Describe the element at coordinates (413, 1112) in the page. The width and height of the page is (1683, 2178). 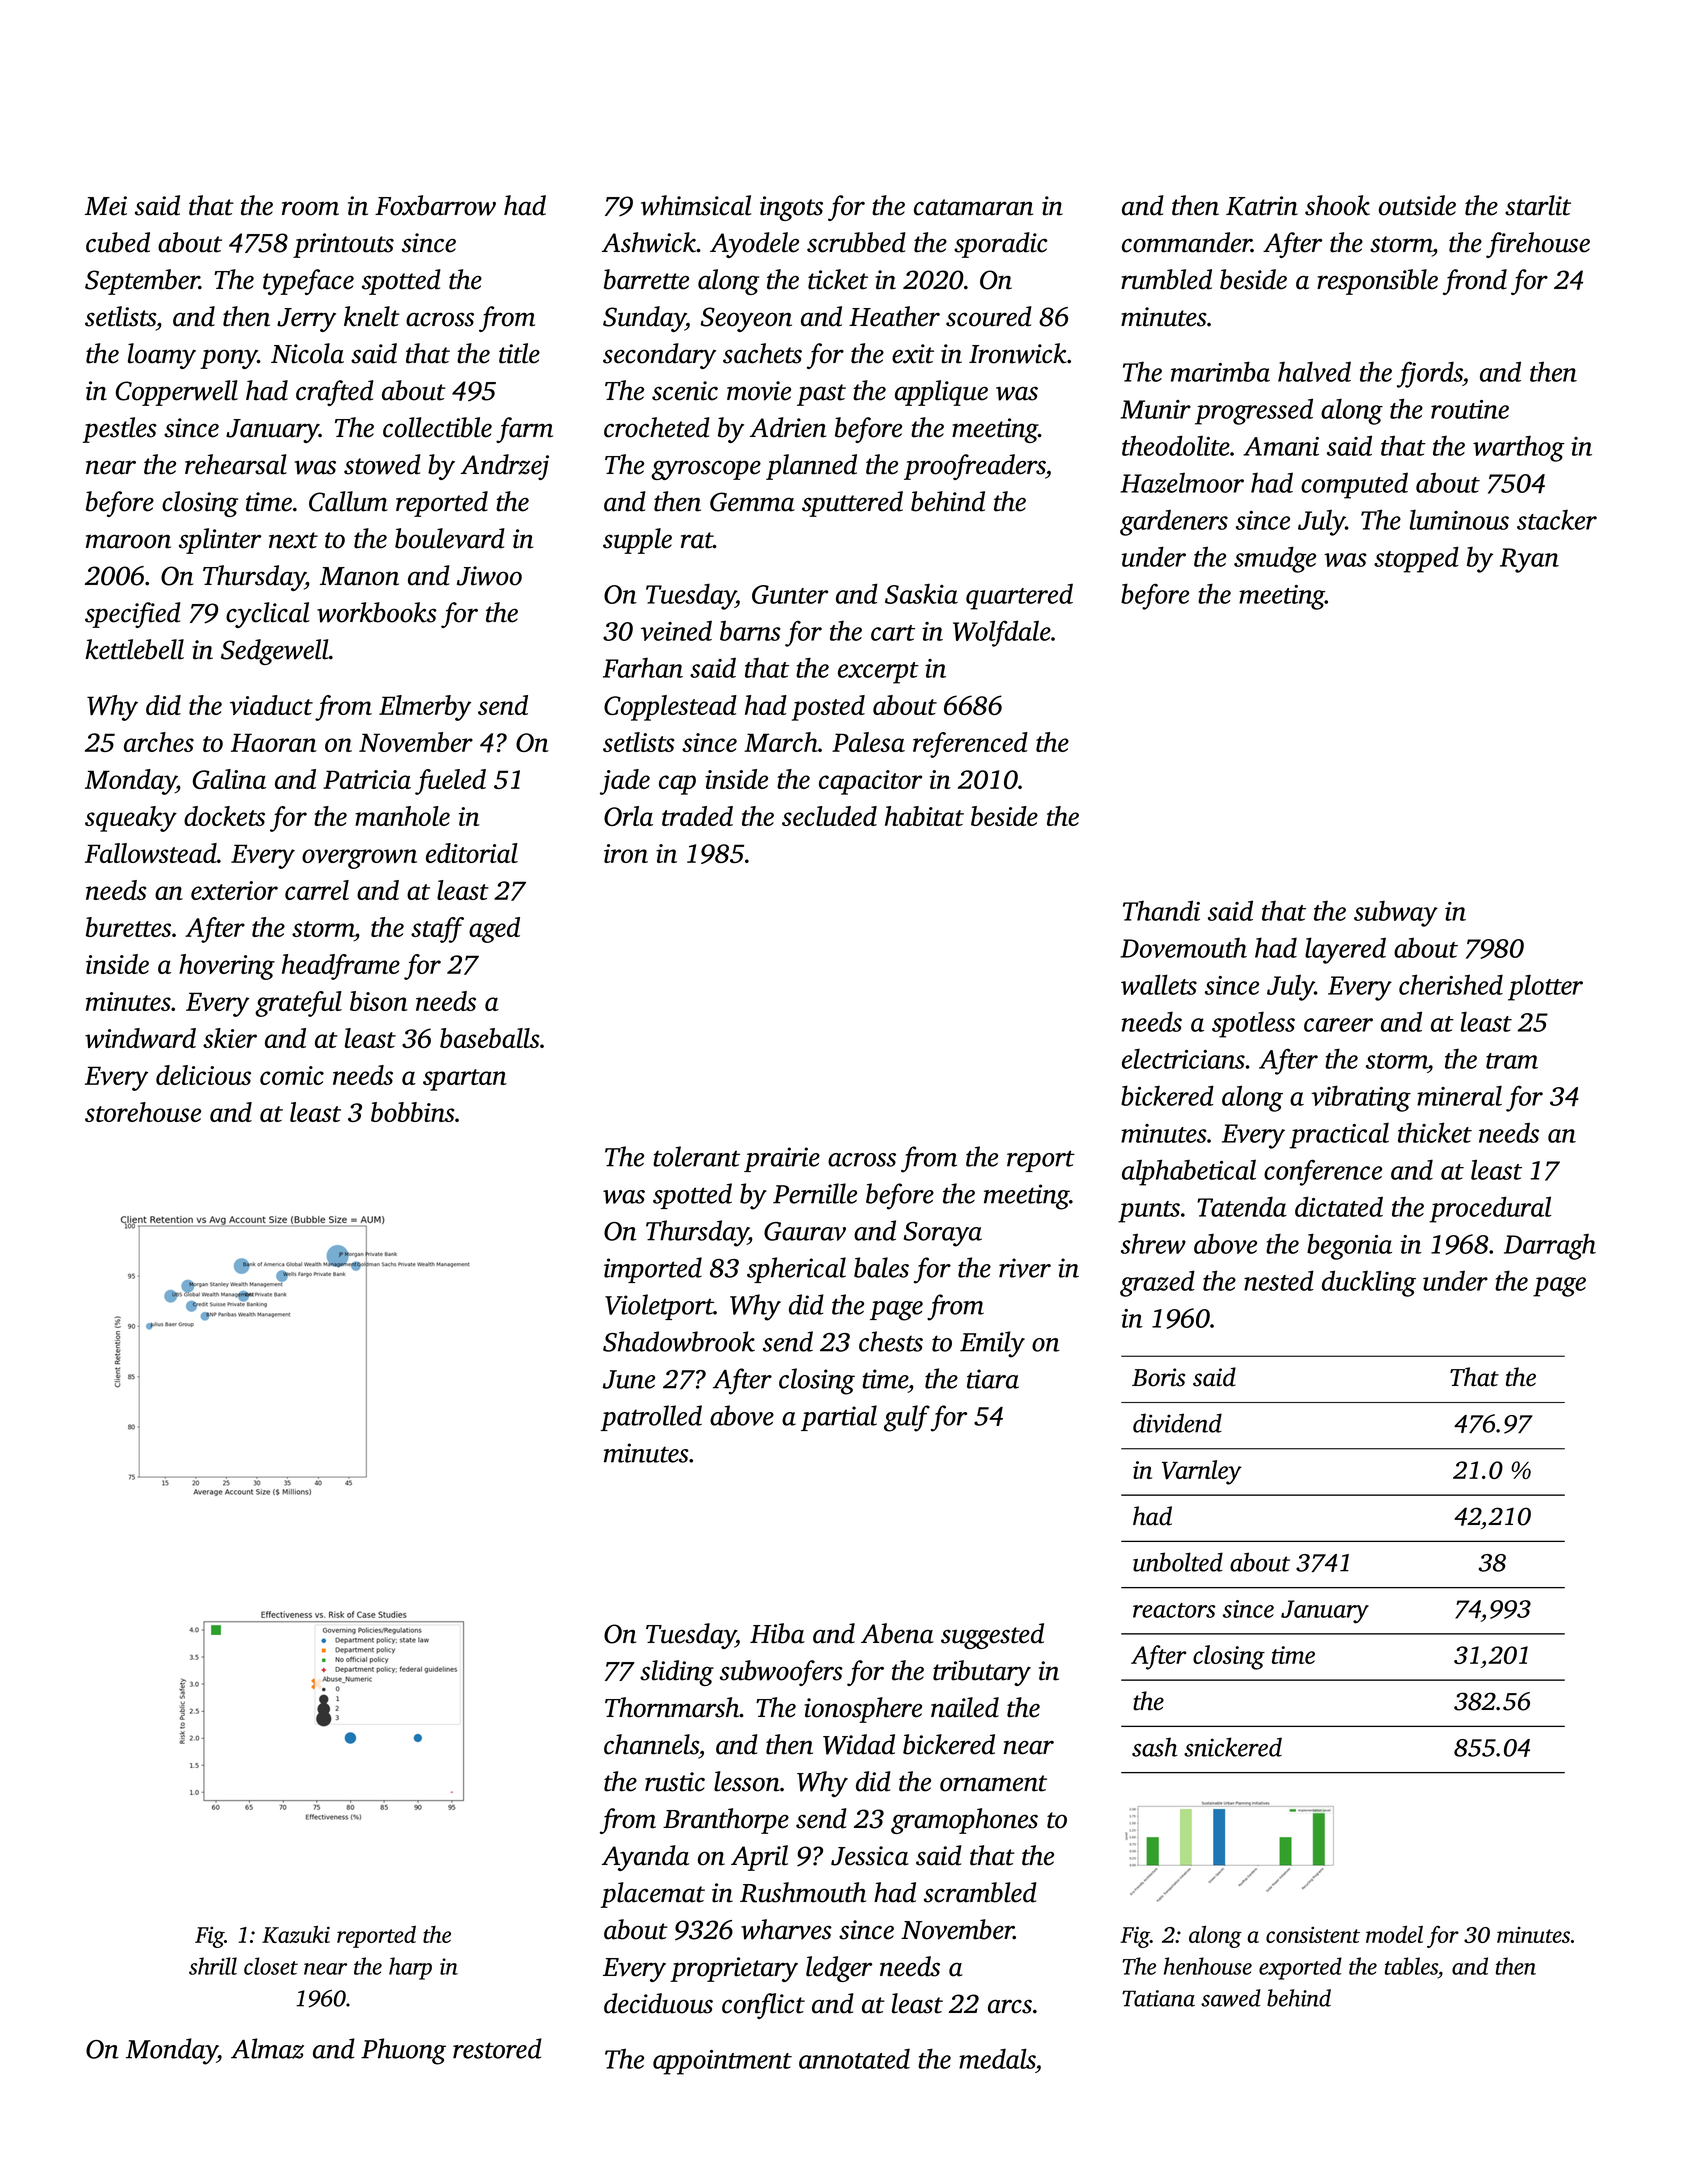
I see `bobbins` at that location.
